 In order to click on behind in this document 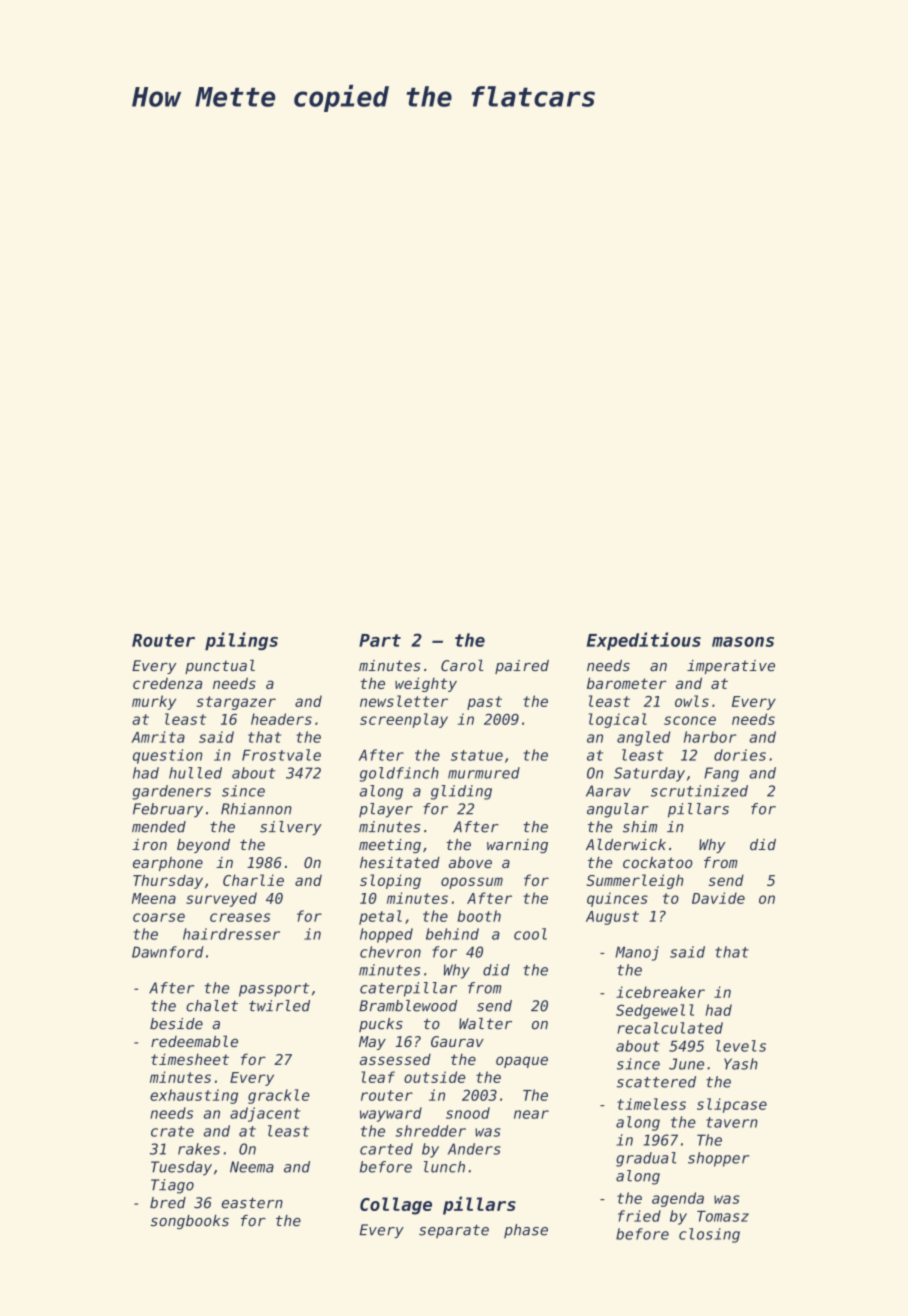, I will do `click(452, 934)`.
